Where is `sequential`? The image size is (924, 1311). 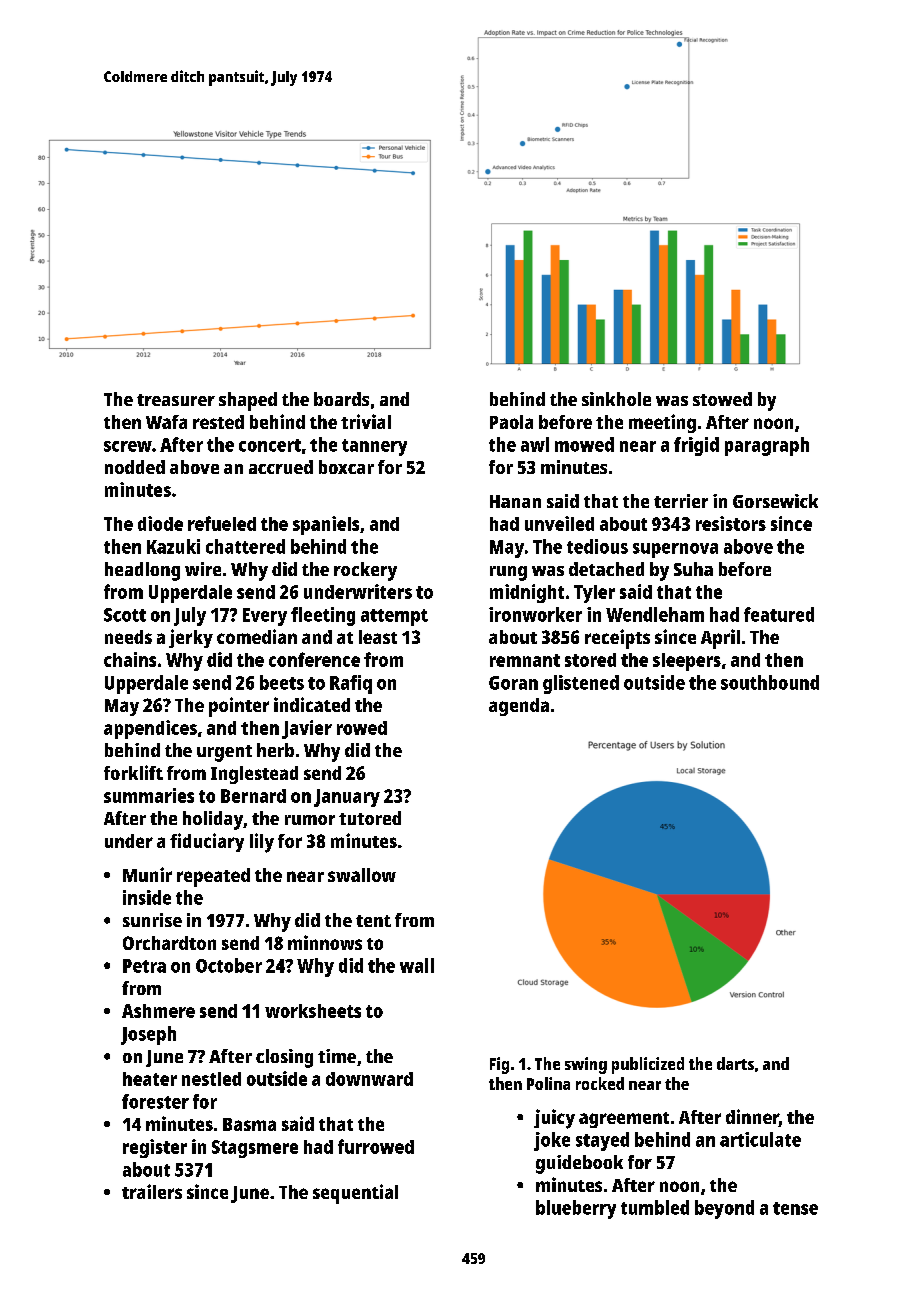 sequential is located at coordinates (355, 1194).
